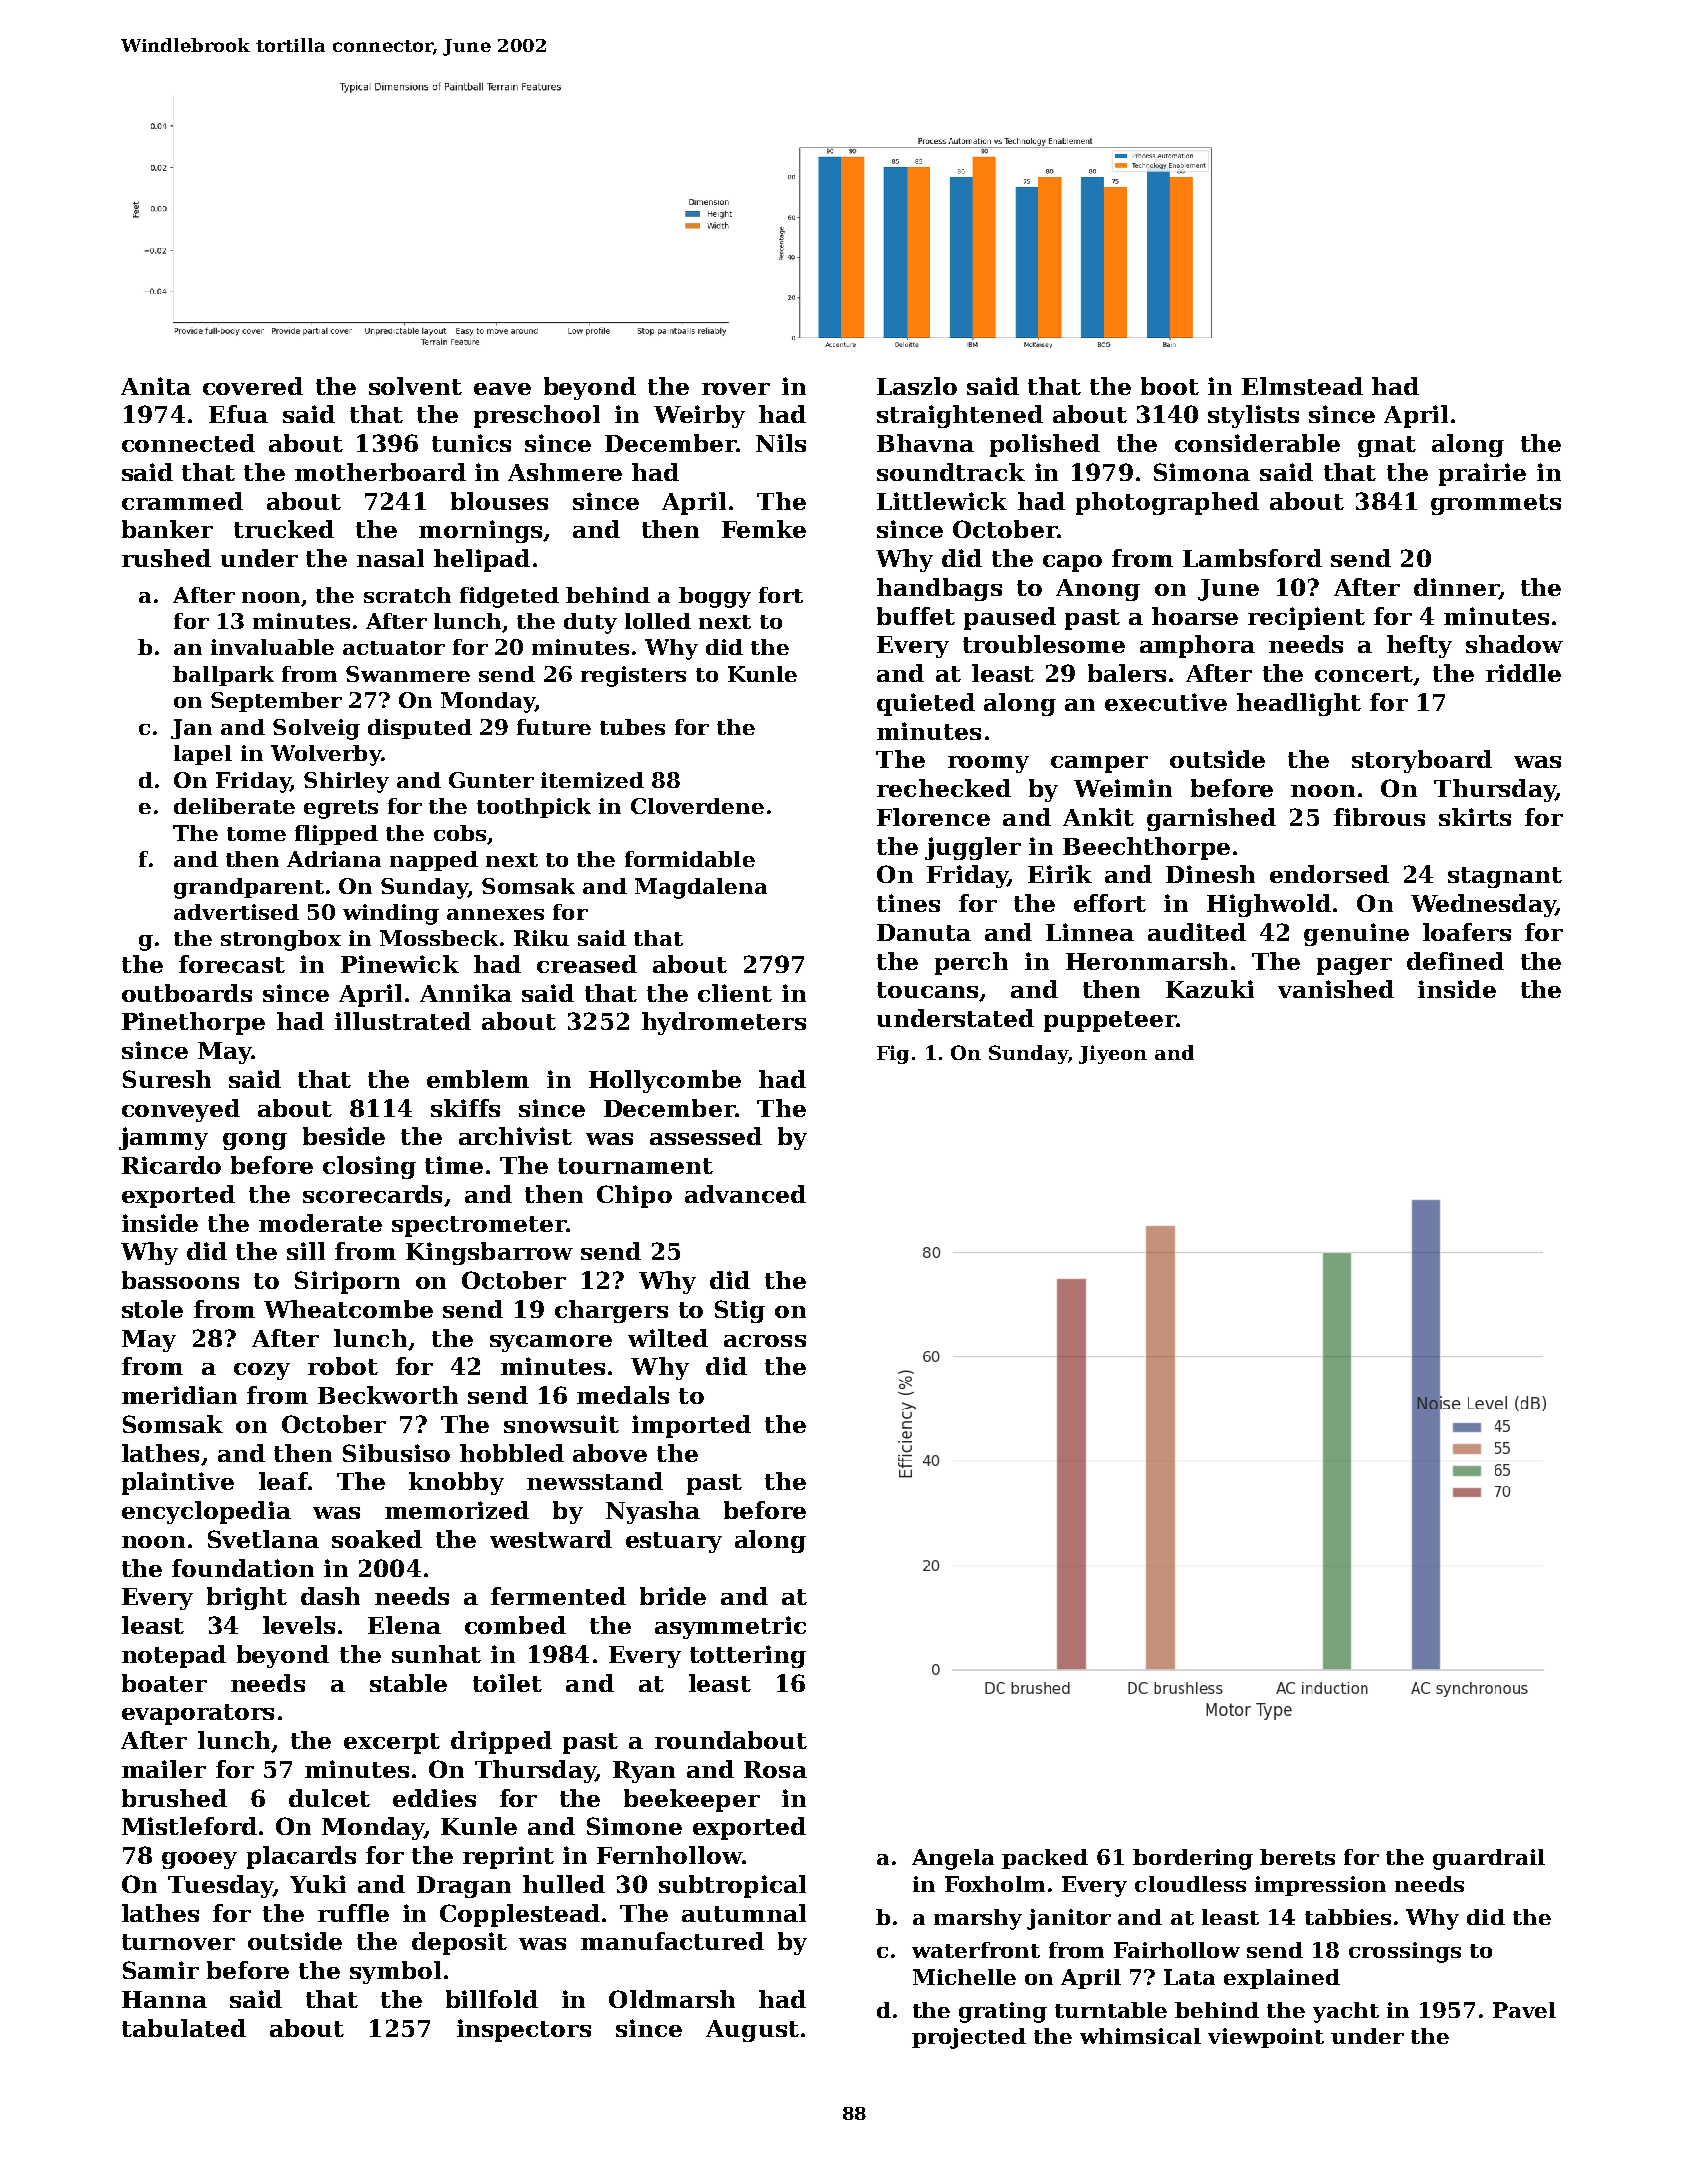 This page has width=1683, height=2178. I want to click on stagnant, so click(1505, 877).
